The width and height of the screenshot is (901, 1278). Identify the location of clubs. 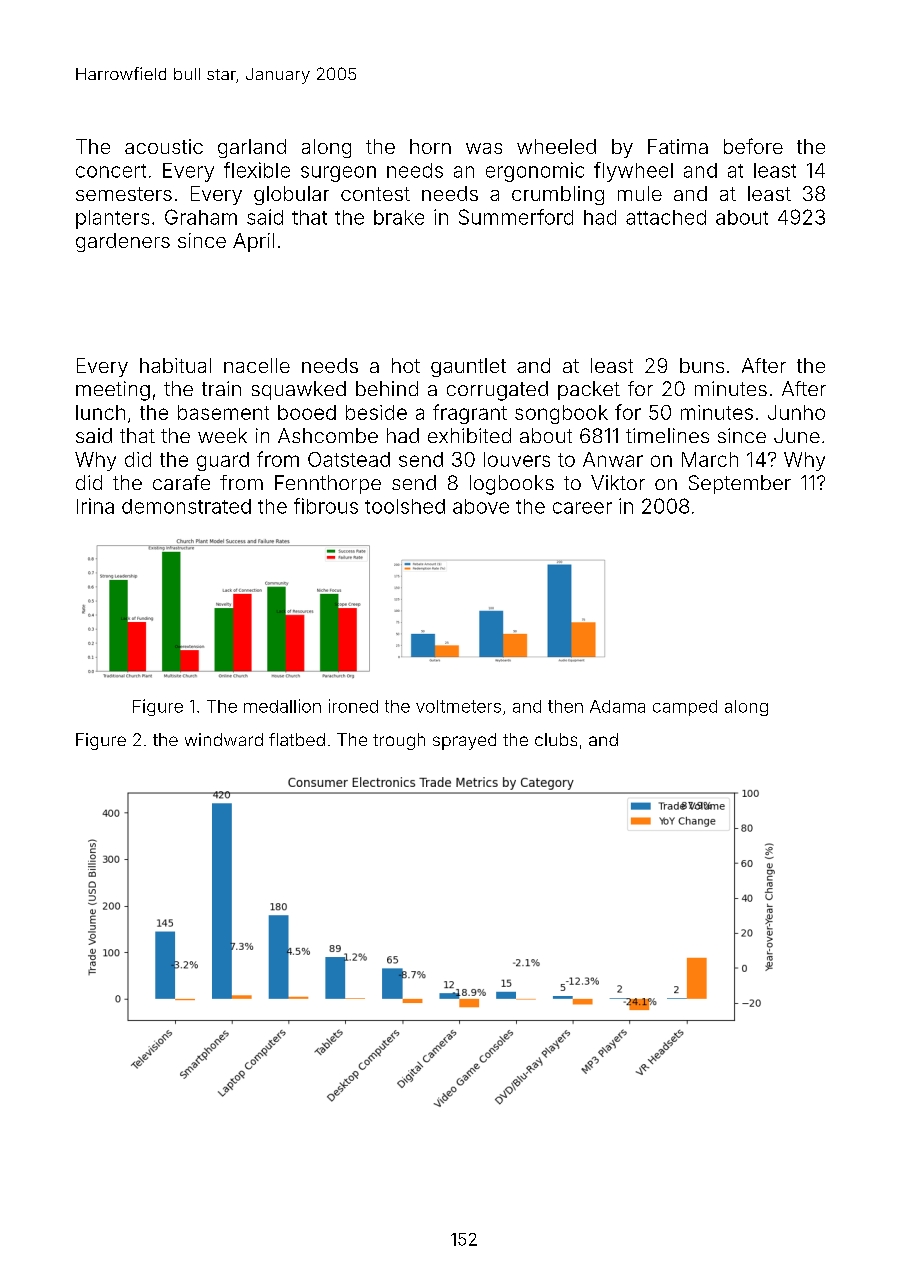
(556, 739).
